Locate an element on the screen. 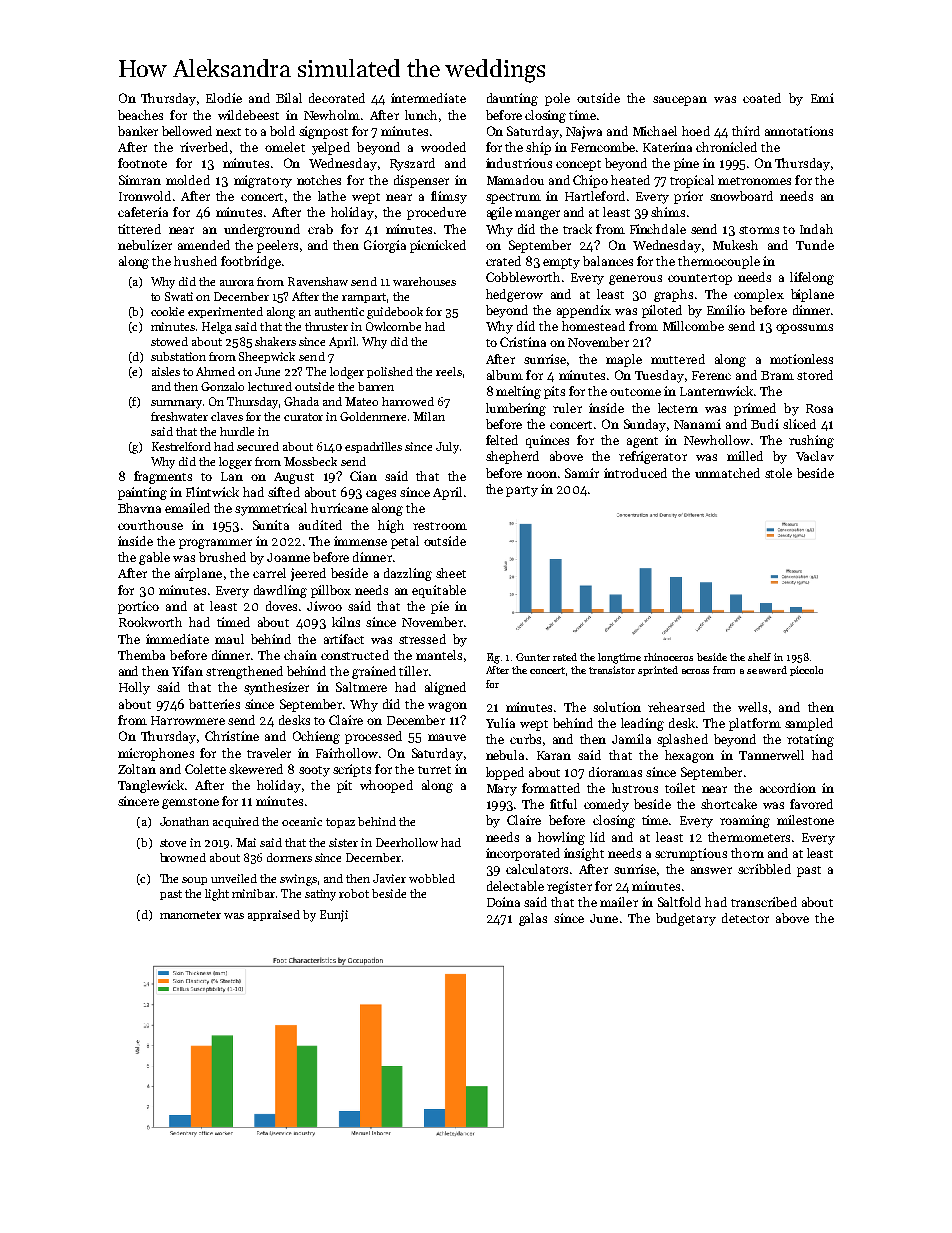  substation is located at coordinates (178, 356).
